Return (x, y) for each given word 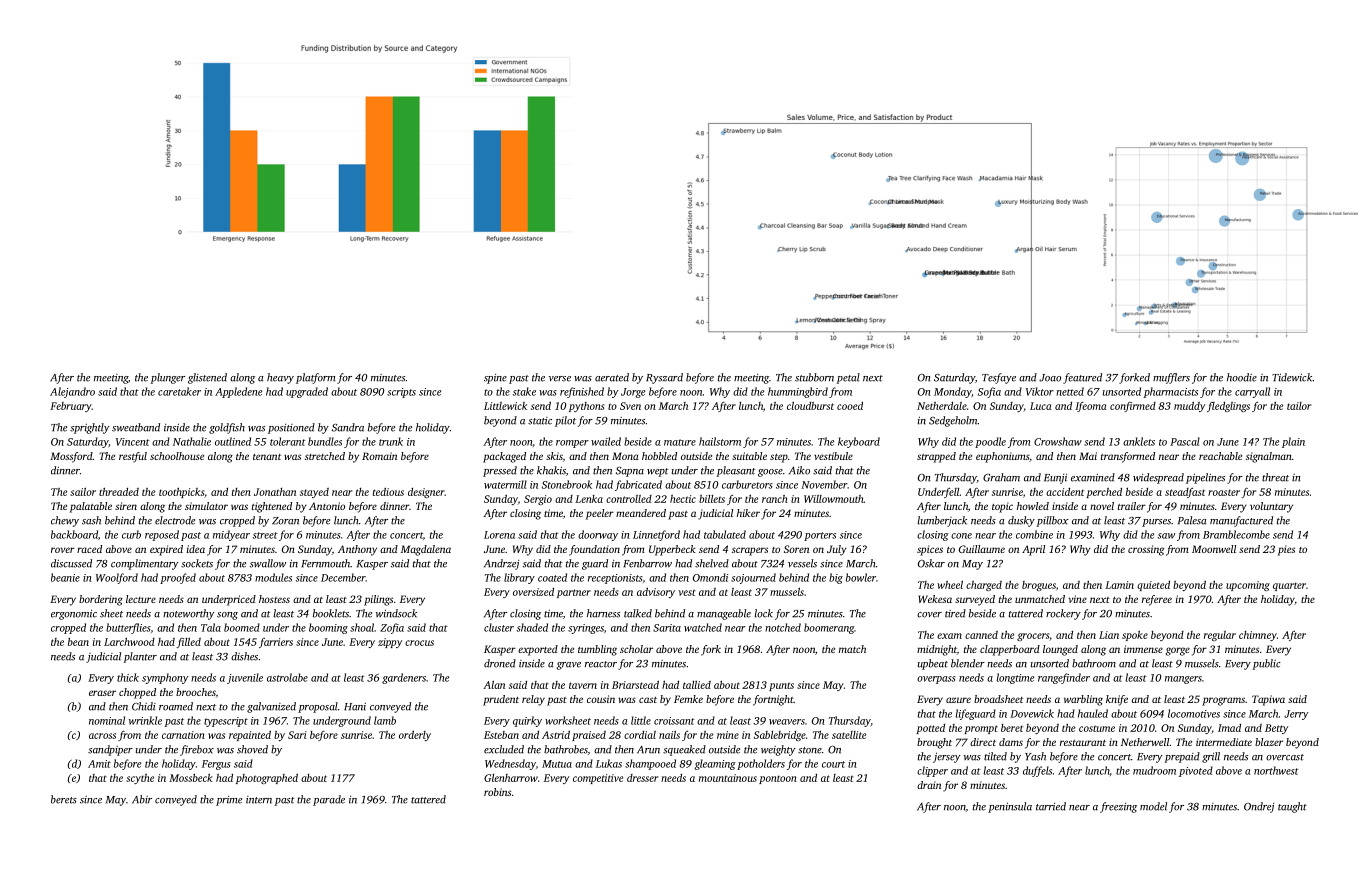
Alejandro (72, 392)
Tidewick (1292, 377)
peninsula (1010, 807)
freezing (1118, 807)
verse (560, 379)
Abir (142, 799)
